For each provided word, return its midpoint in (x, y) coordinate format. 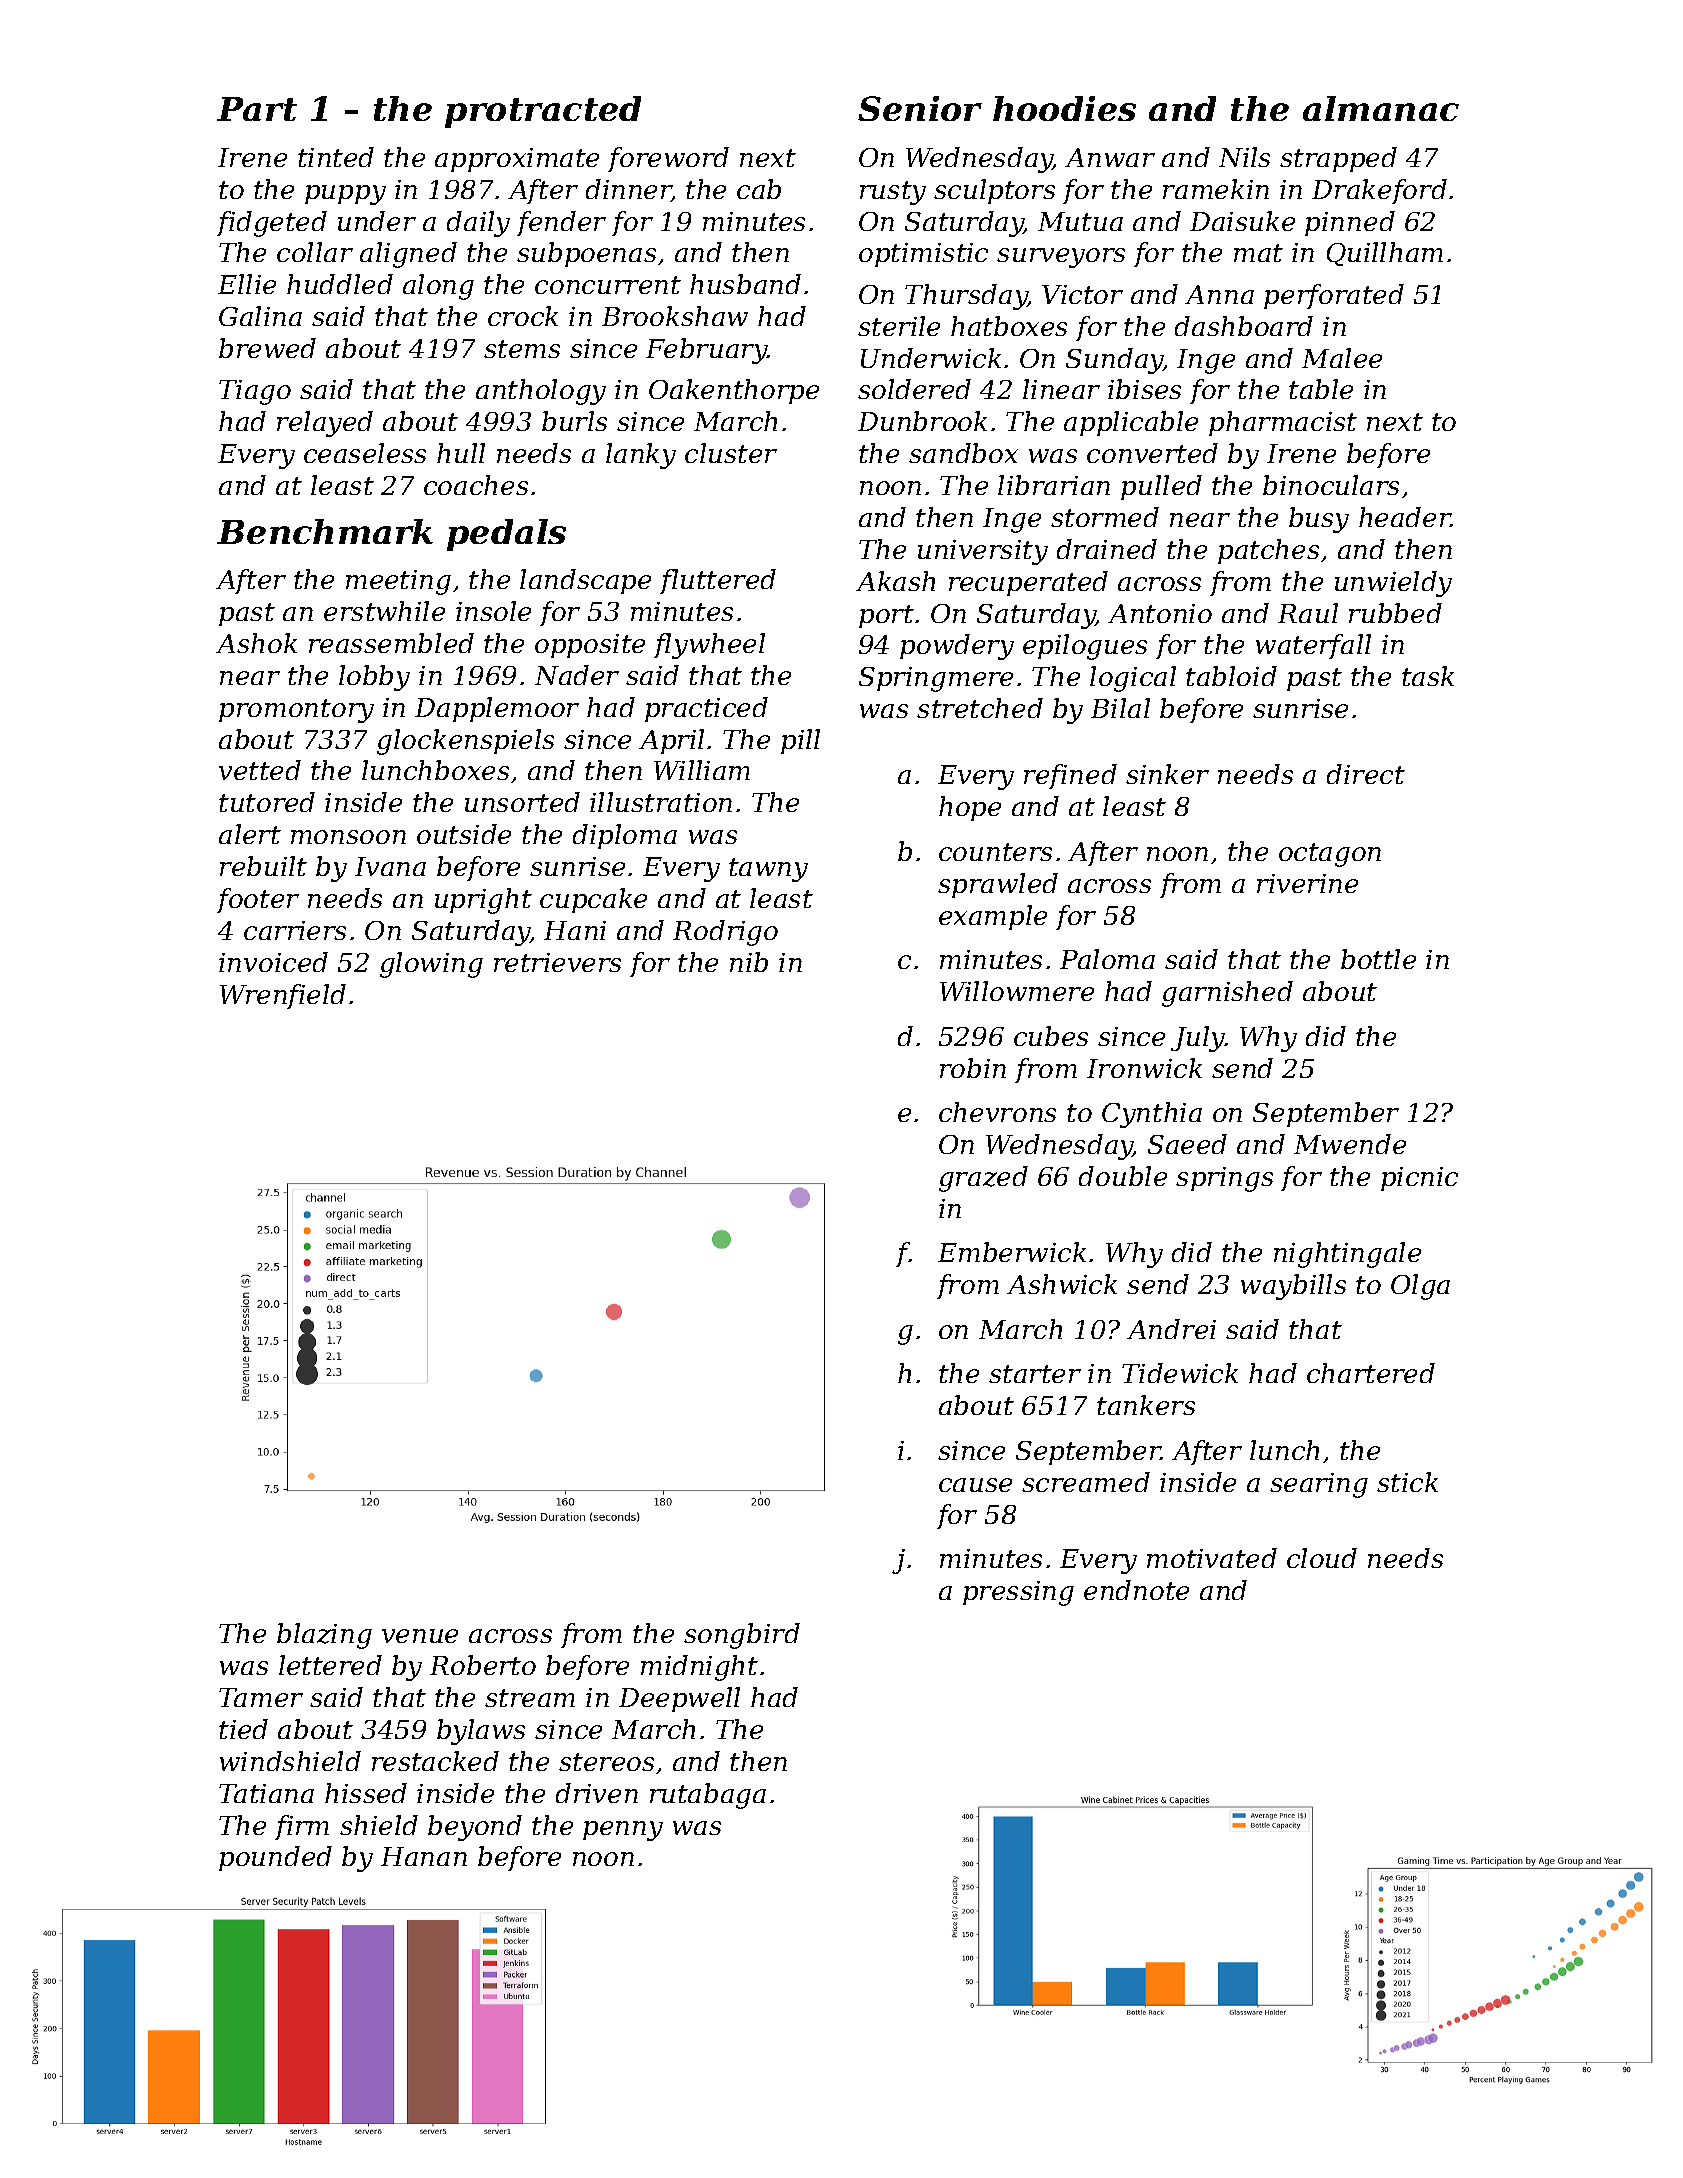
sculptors (994, 191)
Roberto (483, 1665)
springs (1224, 1179)
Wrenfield (283, 996)
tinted (336, 157)
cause (975, 1485)
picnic (1419, 1179)
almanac (1381, 108)
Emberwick (1012, 1252)
